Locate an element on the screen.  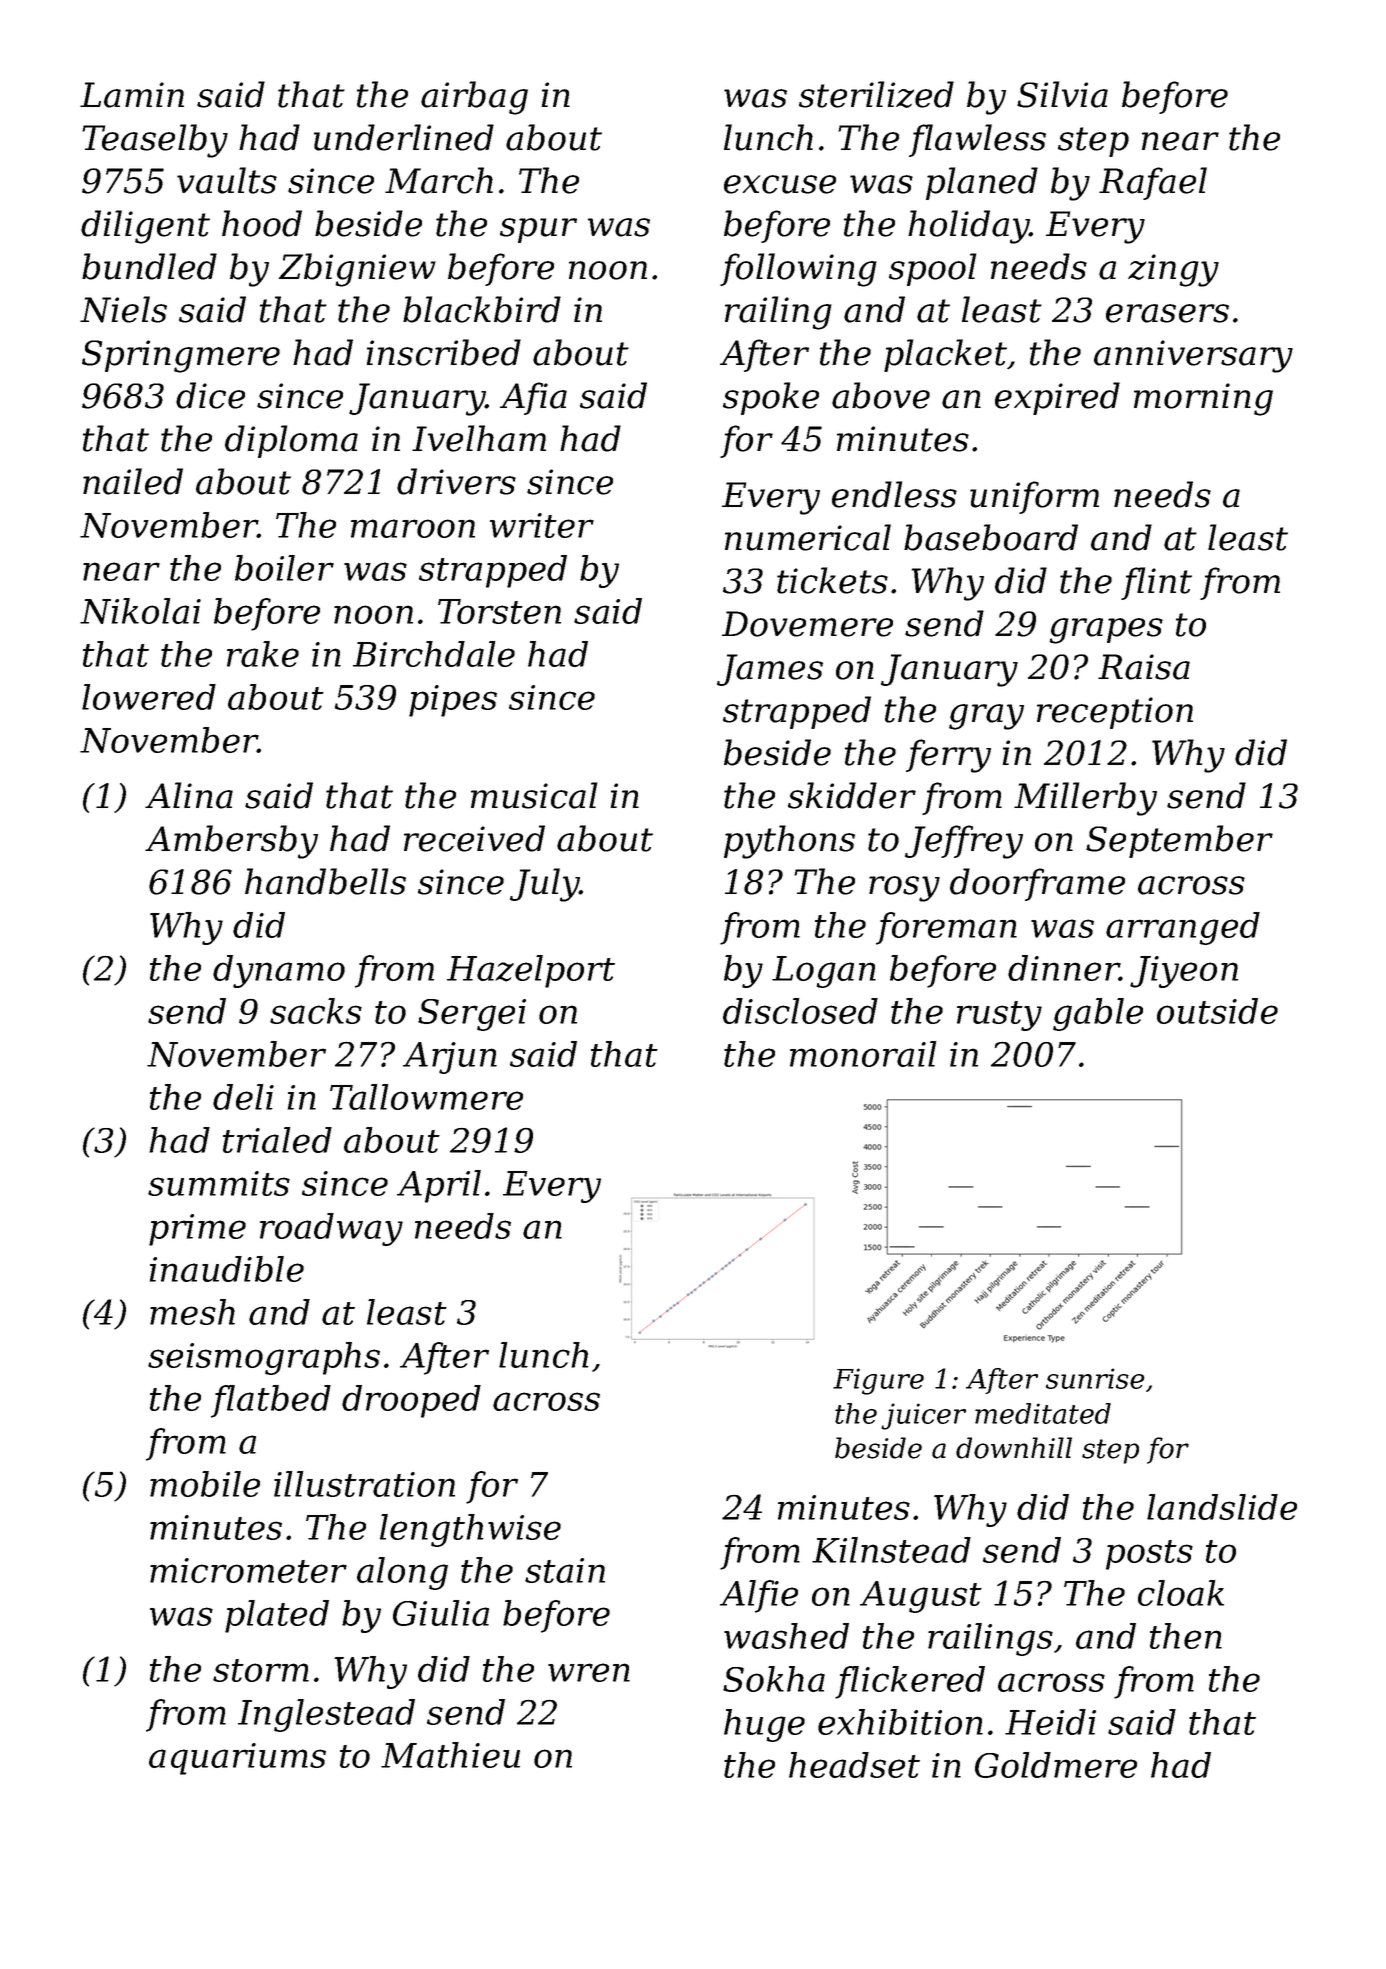
Lamin is located at coordinates (132, 95).
